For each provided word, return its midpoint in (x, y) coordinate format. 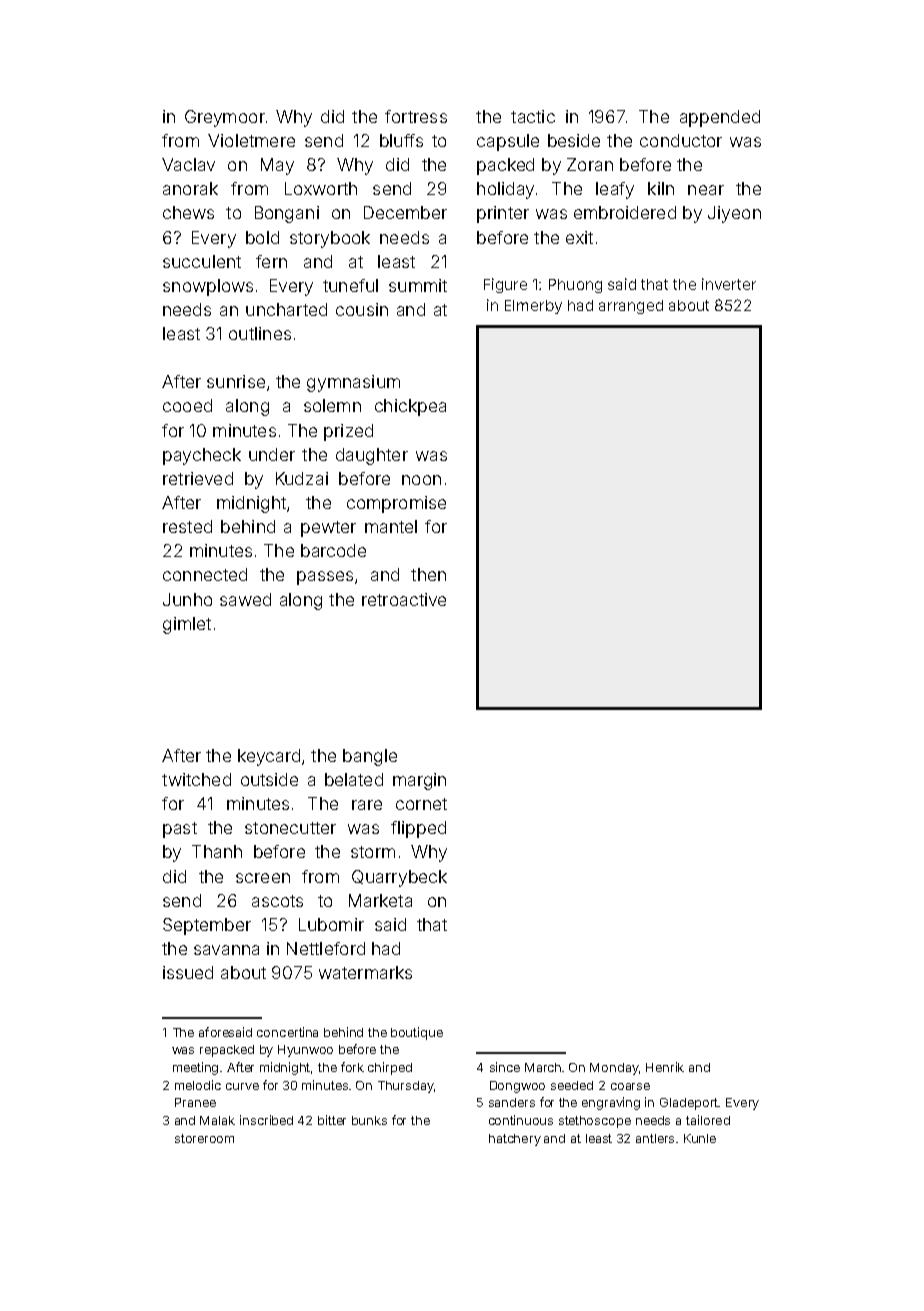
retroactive (404, 599)
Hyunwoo (305, 1051)
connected (205, 574)
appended (720, 118)
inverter (729, 284)
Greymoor (225, 118)
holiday (505, 190)
